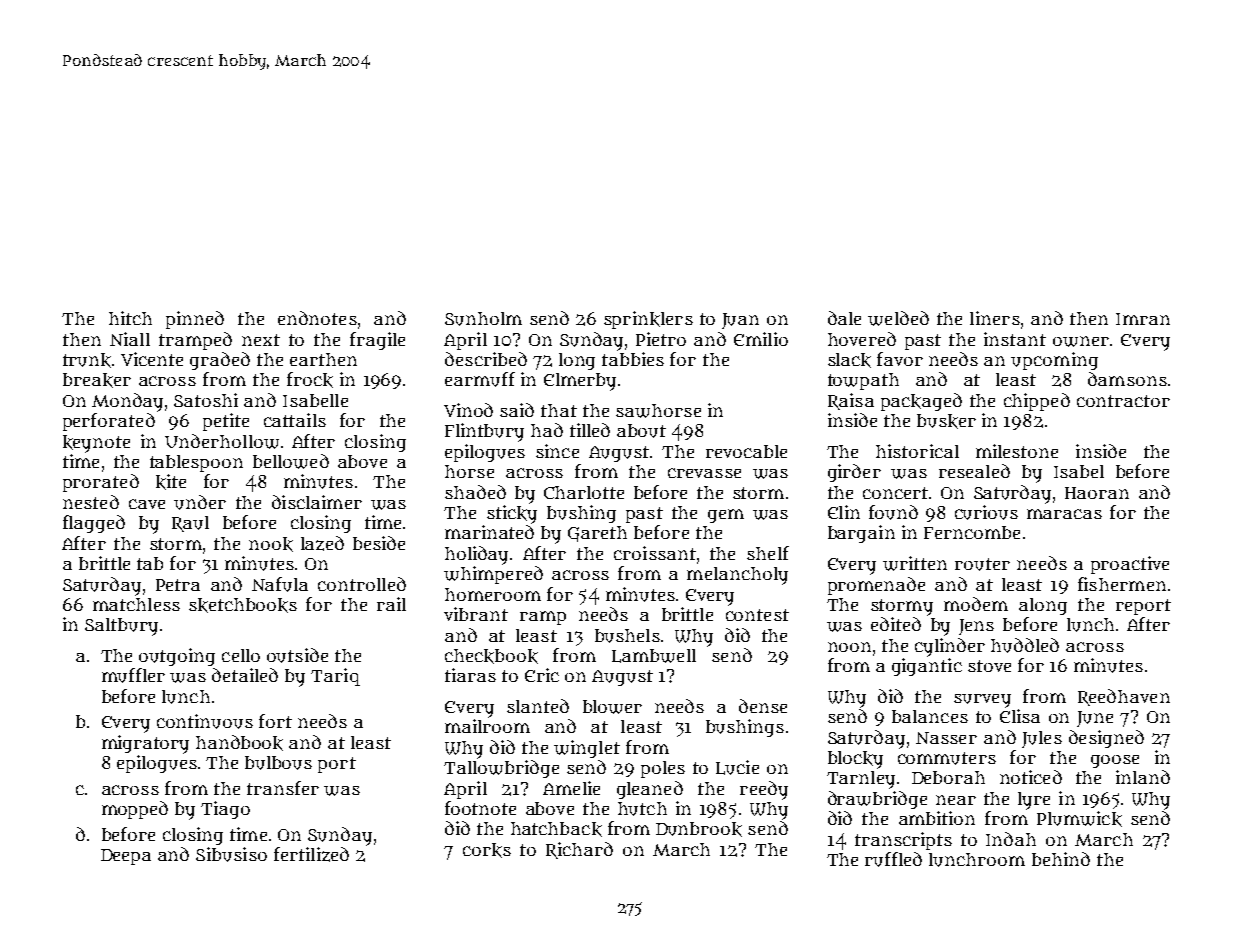  Describe the element at coordinates (96, 444) in the image. I see `keynote` at that location.
